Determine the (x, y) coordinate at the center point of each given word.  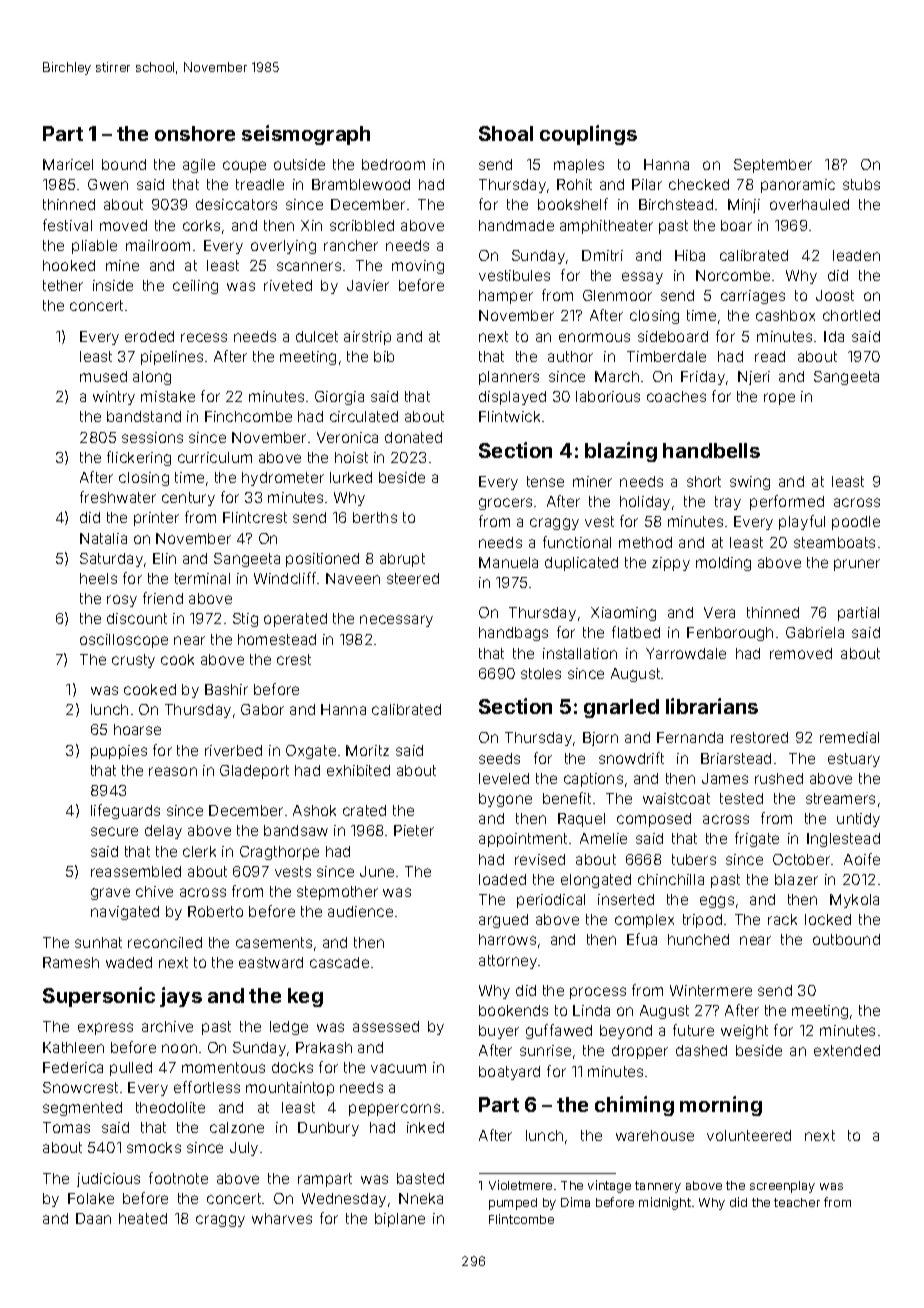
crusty (133, 661)
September (773, 166)
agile (199, 166)
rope (779, 399)
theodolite (170, 1107)
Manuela (508, 562)
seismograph (306, 135)
